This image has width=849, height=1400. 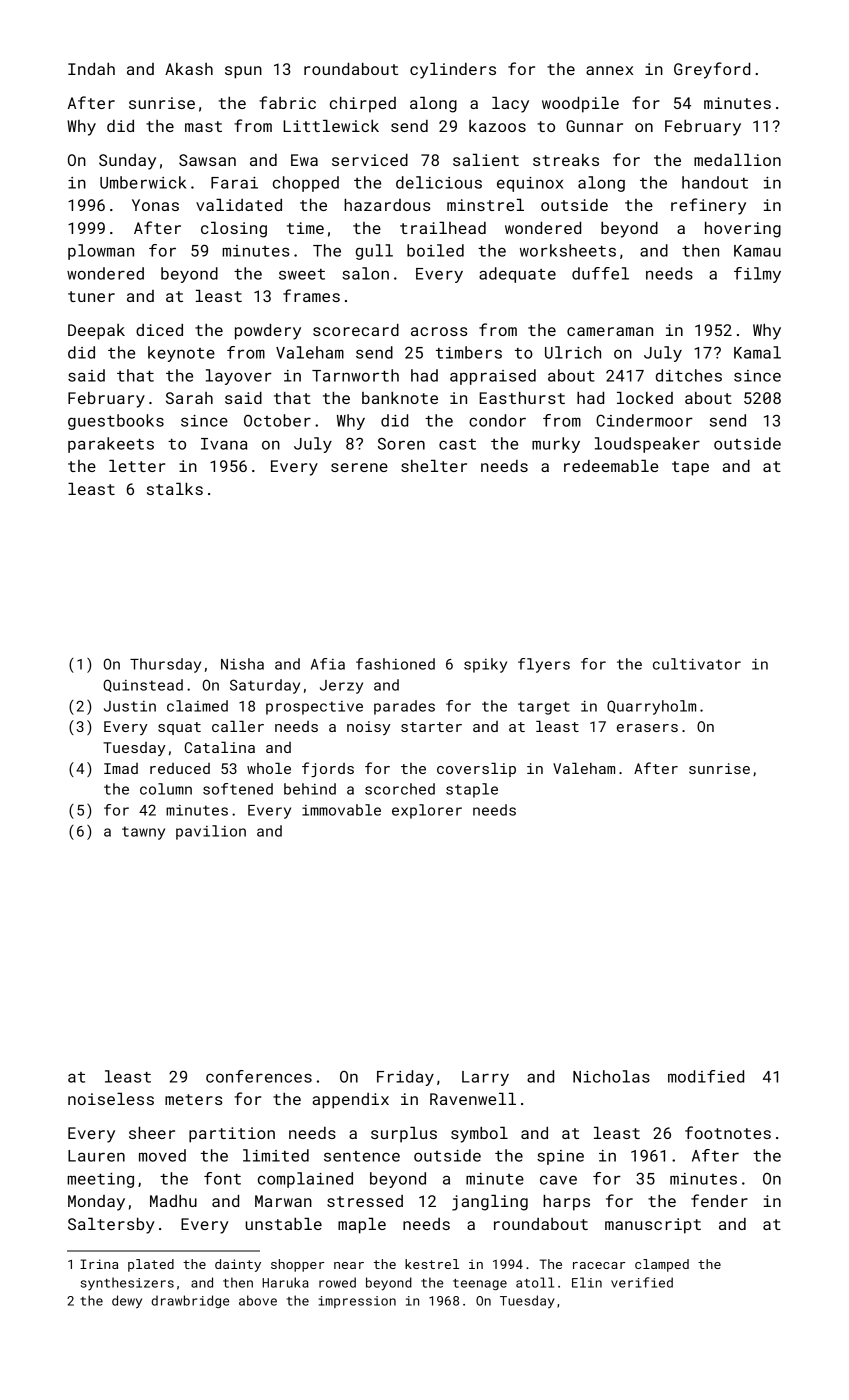 I want to click on Akash, so click(x=189, y=69).
